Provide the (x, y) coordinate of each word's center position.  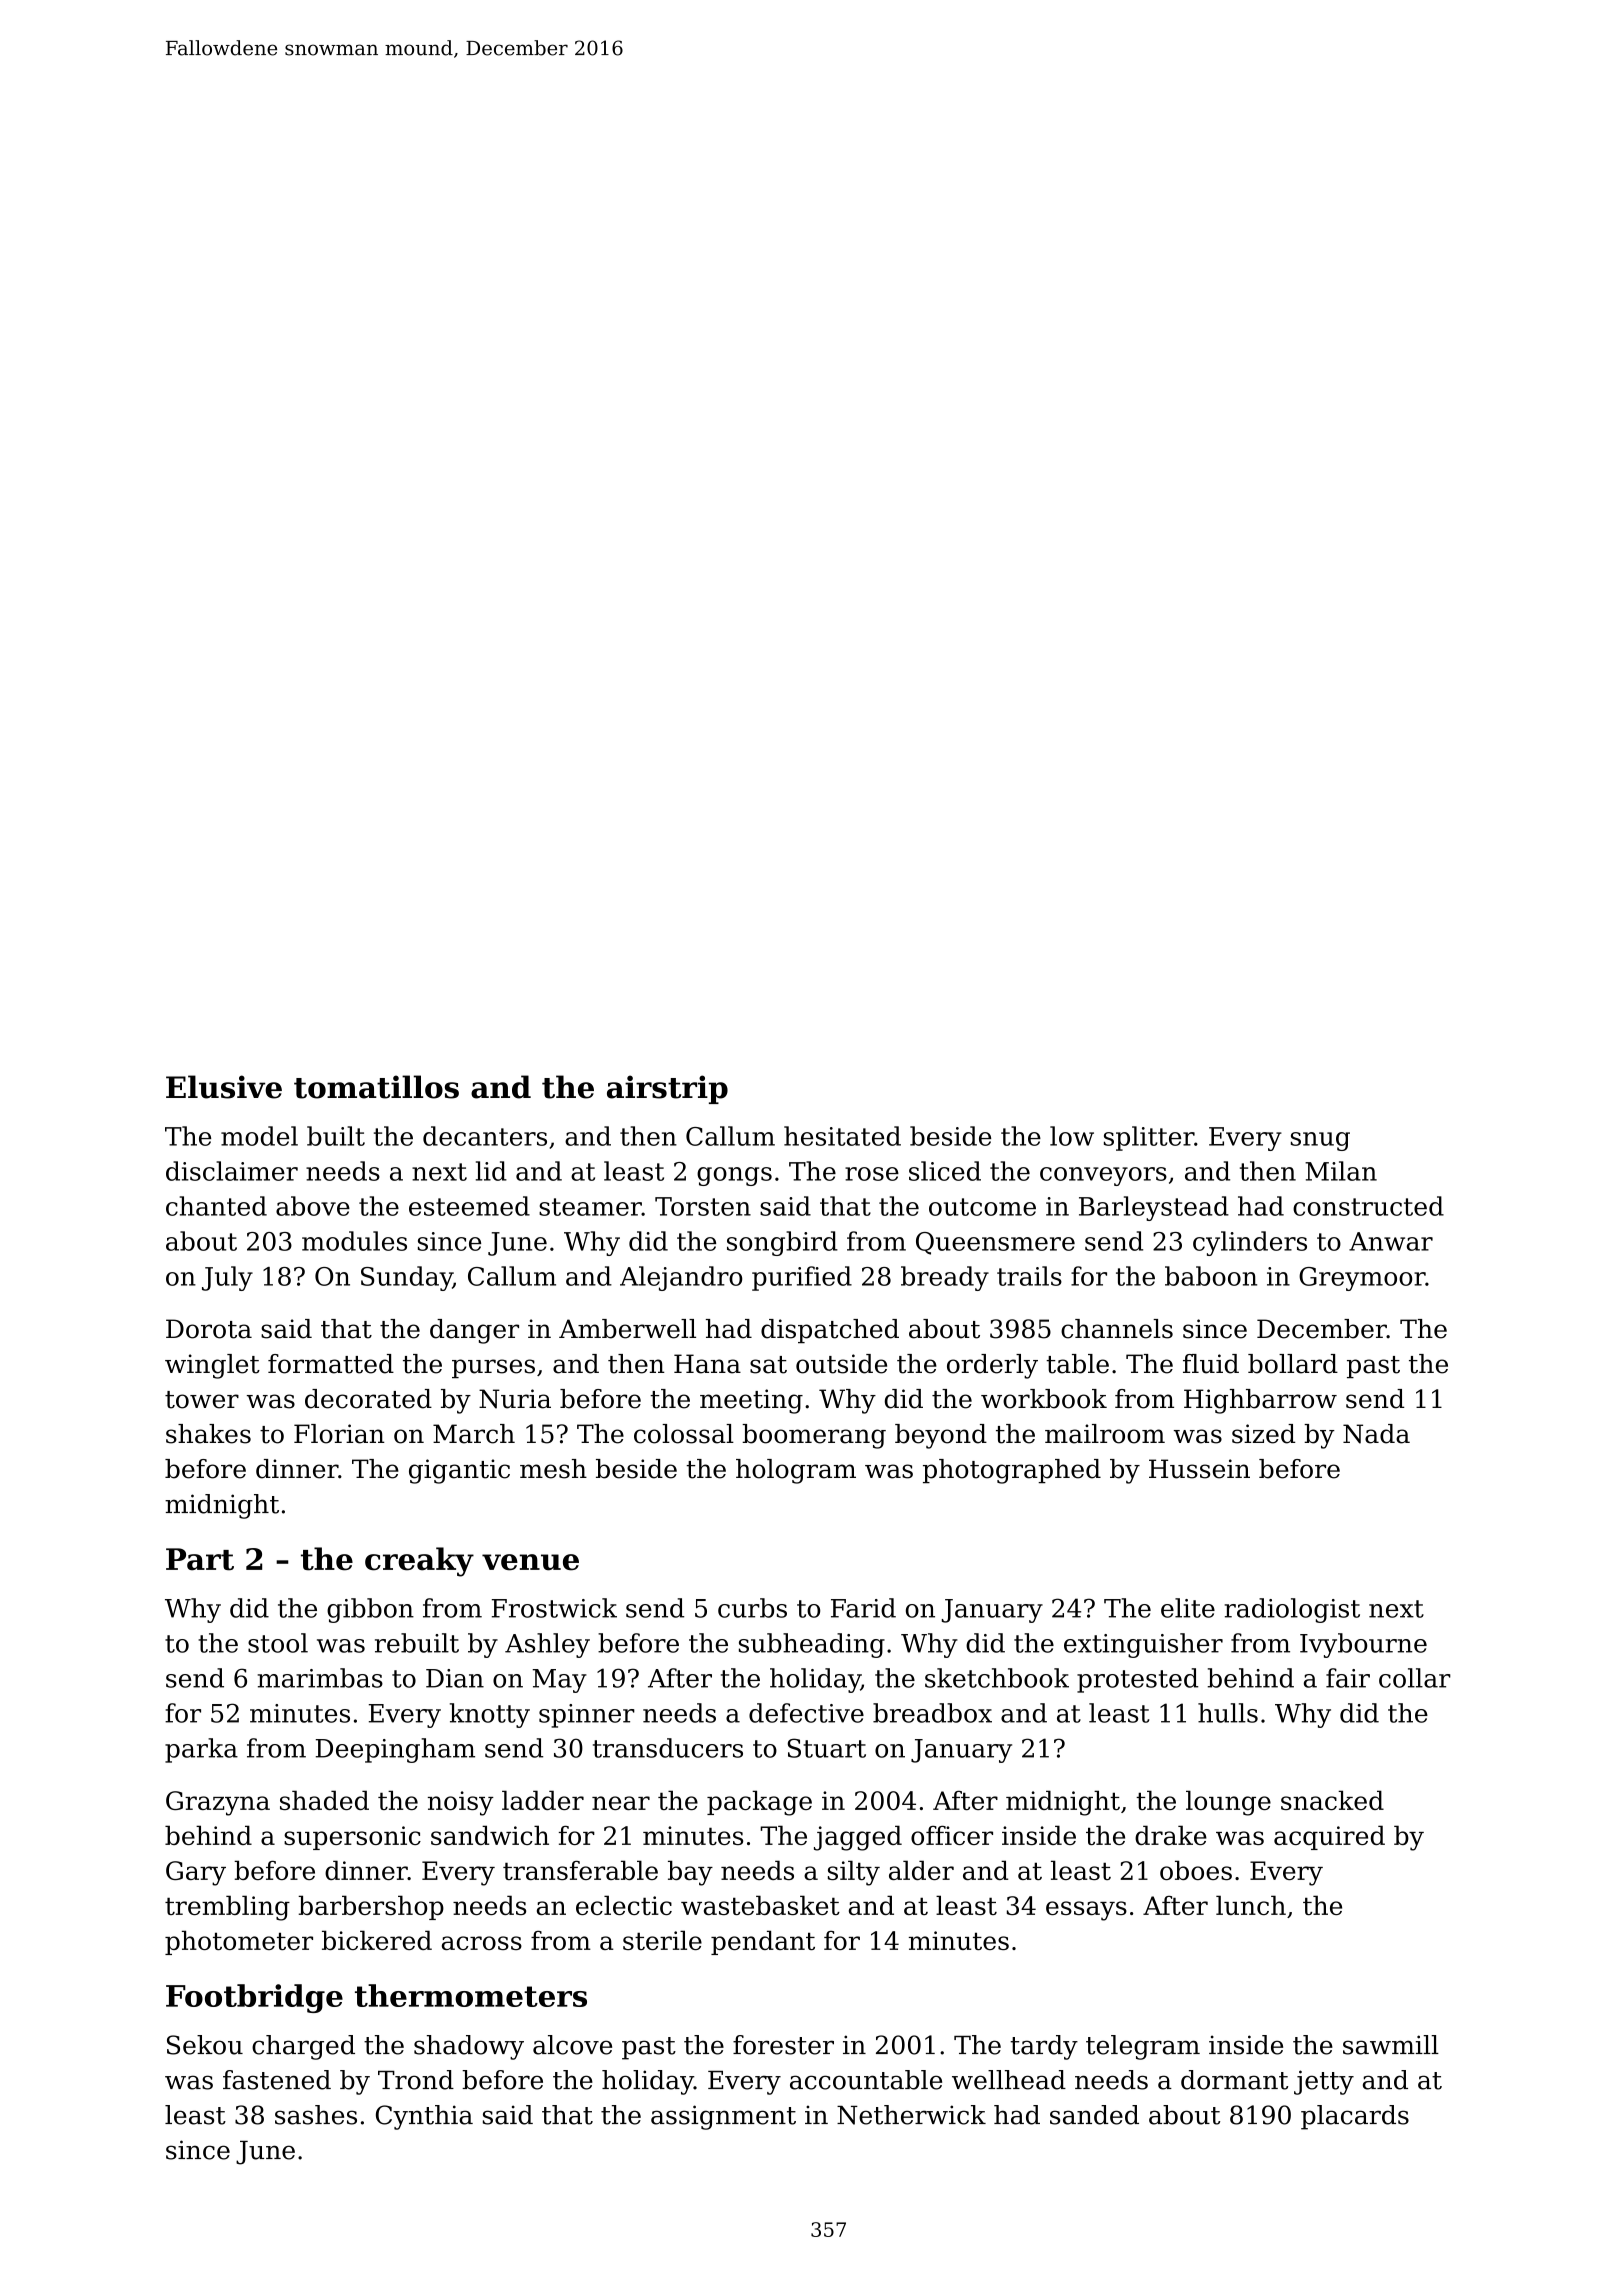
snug (1320, 1141)
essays (1086, 1911)
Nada (1376, 1434)
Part (200, 1559)
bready (945, 1278)
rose (872, 1174)
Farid (863, 1608)
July (227, 1278)
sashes (316, 2115)
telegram (1143, 2047)
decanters (485, 1136)
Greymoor (1362, 1279)
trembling (227, 1908)
